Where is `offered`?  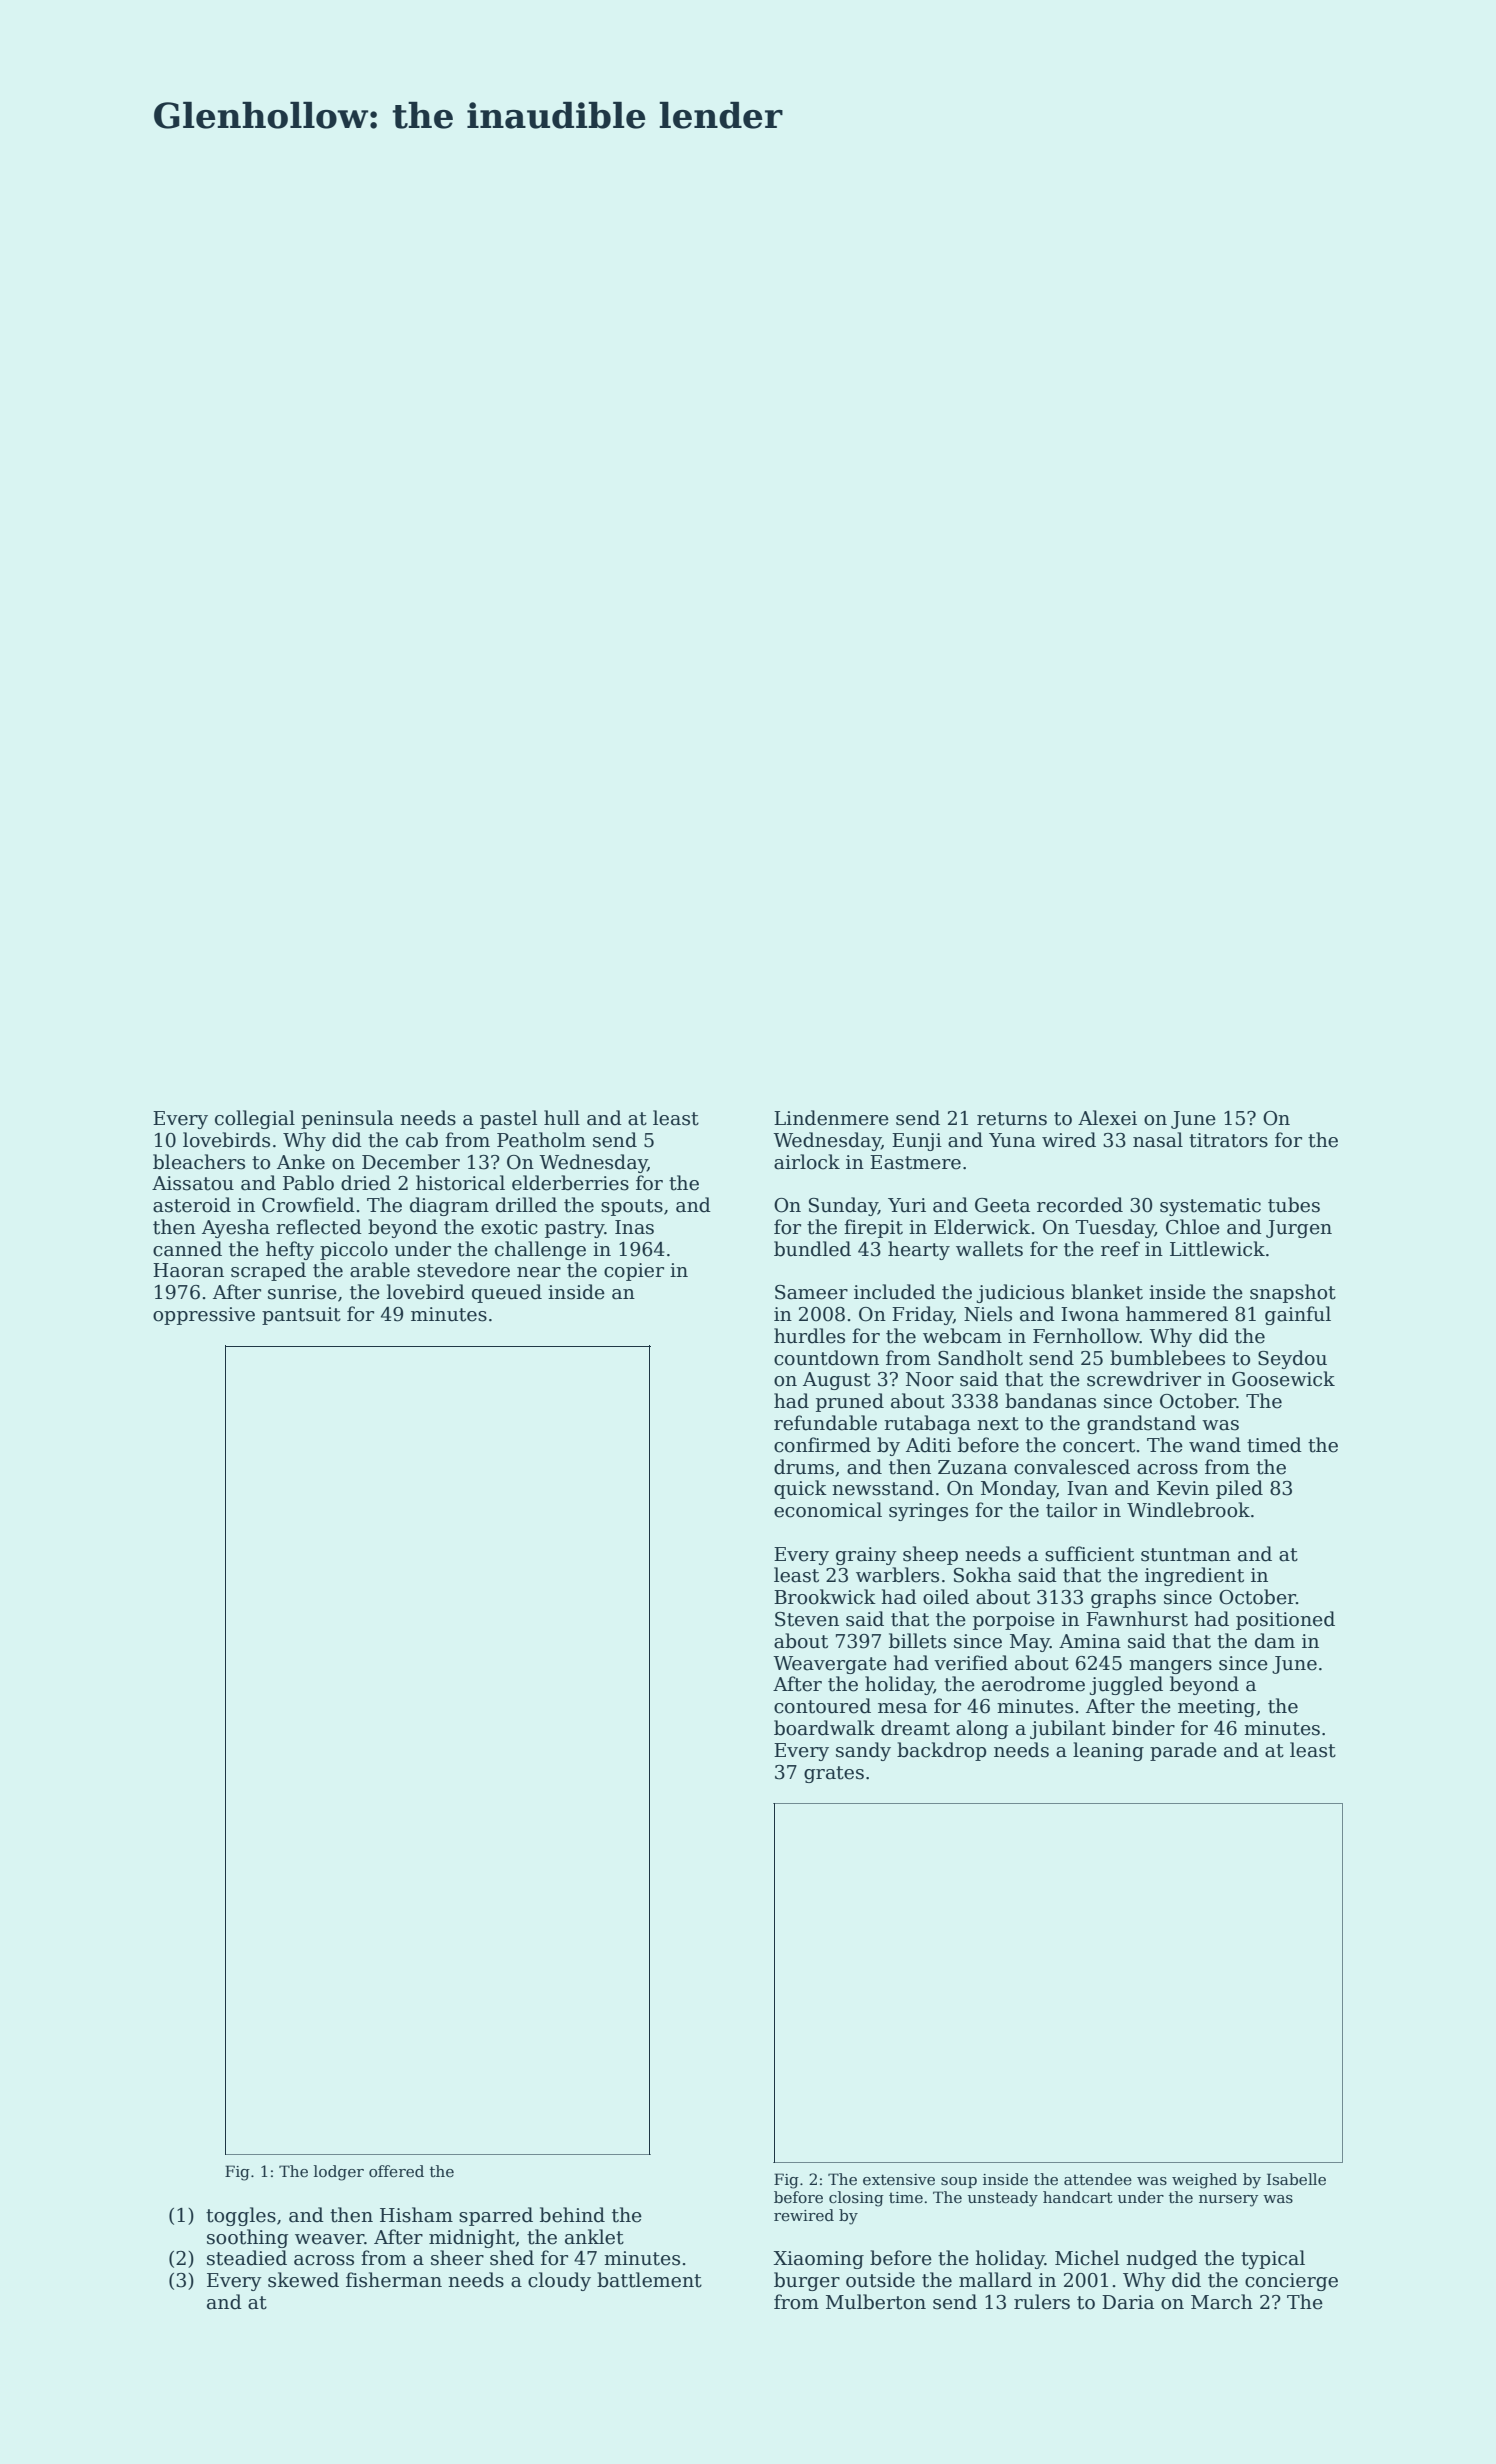
offered is located at coordinates (396, 2171).
